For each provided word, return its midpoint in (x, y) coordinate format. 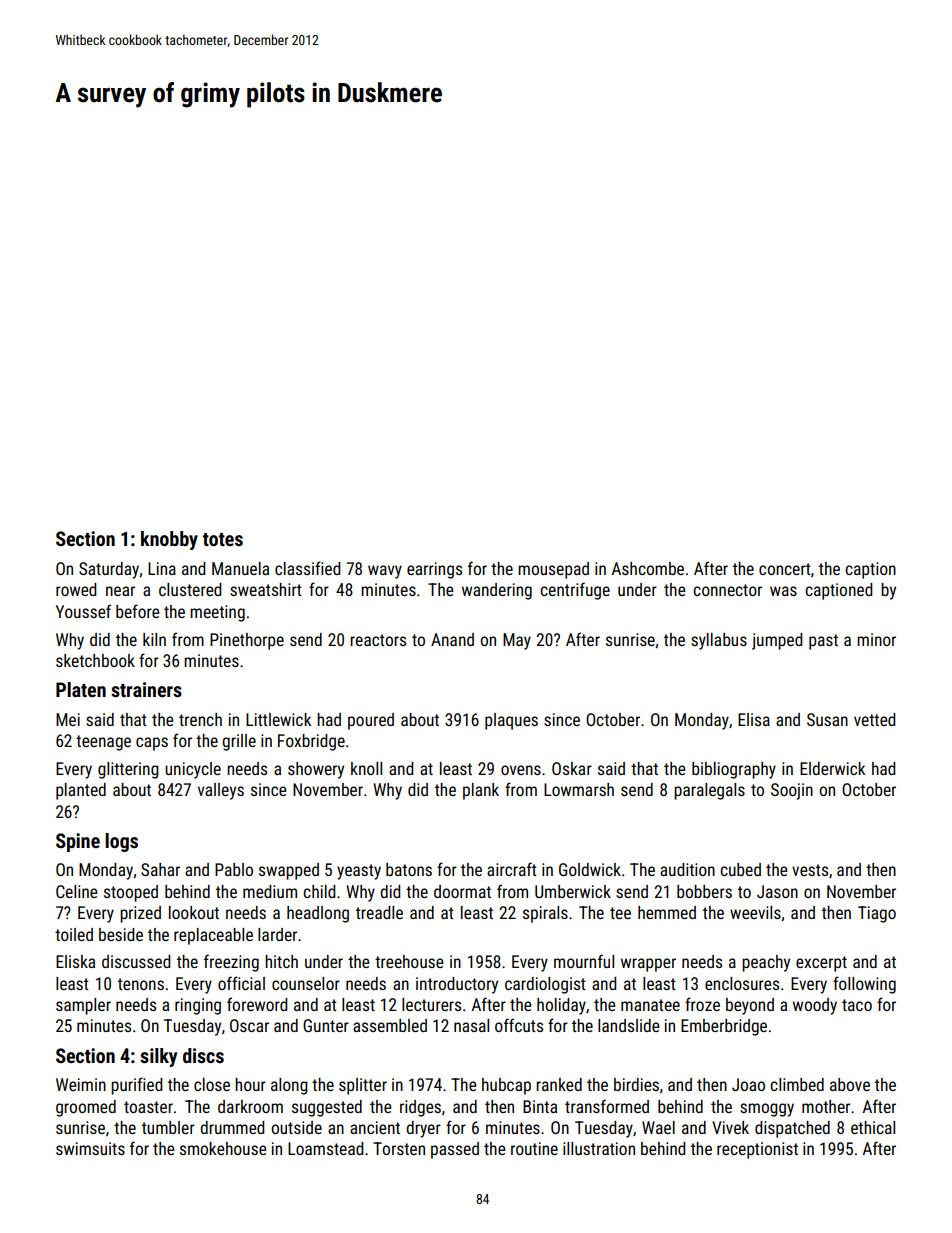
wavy (385, 572)
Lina (162, 568)
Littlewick (278, 719)
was (783, 591)
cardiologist (545, 985)
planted (81, 791)
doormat (462, 891)
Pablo (234, 869)
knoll (366, 768)
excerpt (821, 964)
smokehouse (223, 1148)
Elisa (754, 719)
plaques (511, 721)
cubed (740, 869)
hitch (281, 961)
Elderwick (832, 768)
